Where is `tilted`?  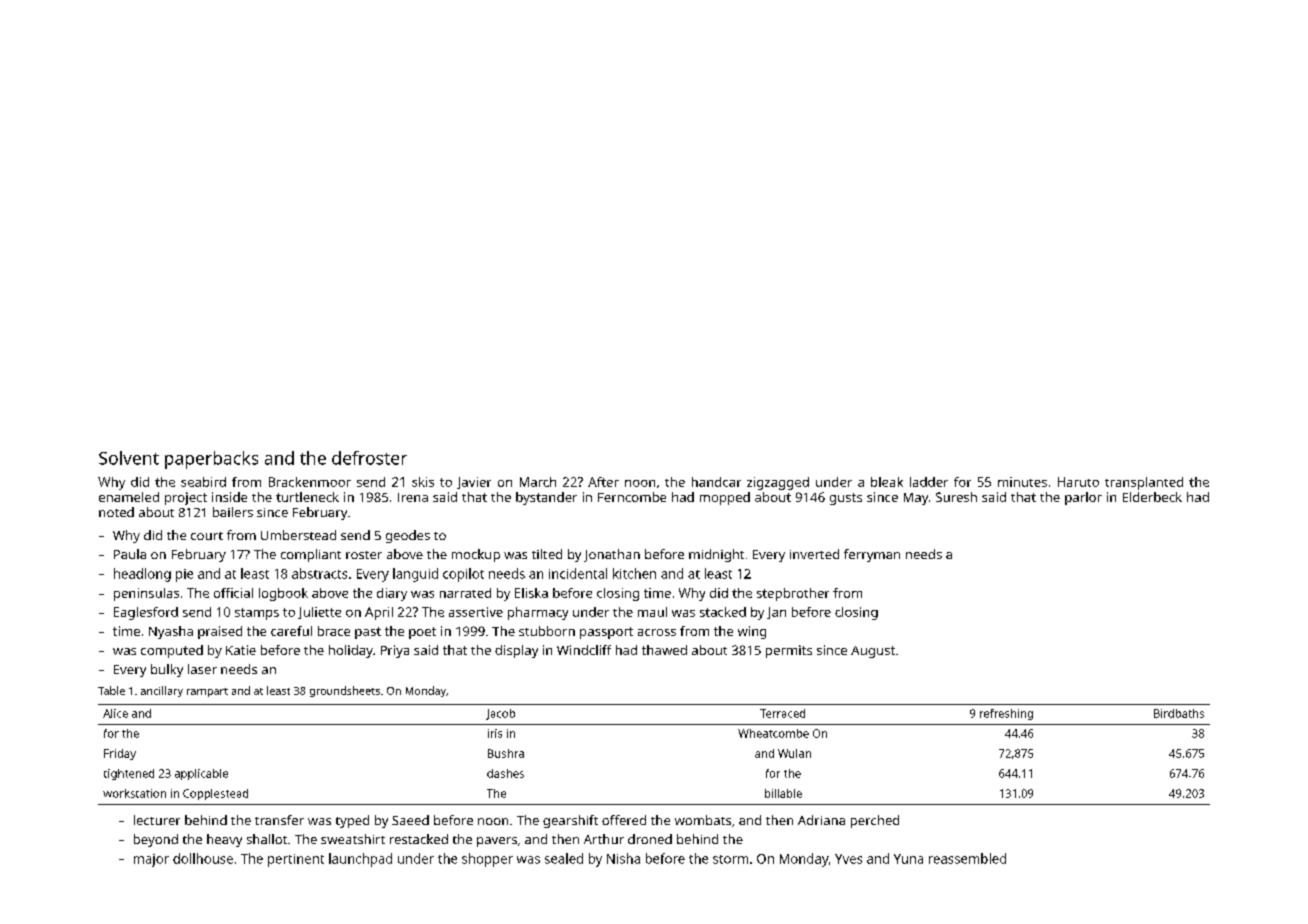 tilted is located at coordinates (547, 554).
